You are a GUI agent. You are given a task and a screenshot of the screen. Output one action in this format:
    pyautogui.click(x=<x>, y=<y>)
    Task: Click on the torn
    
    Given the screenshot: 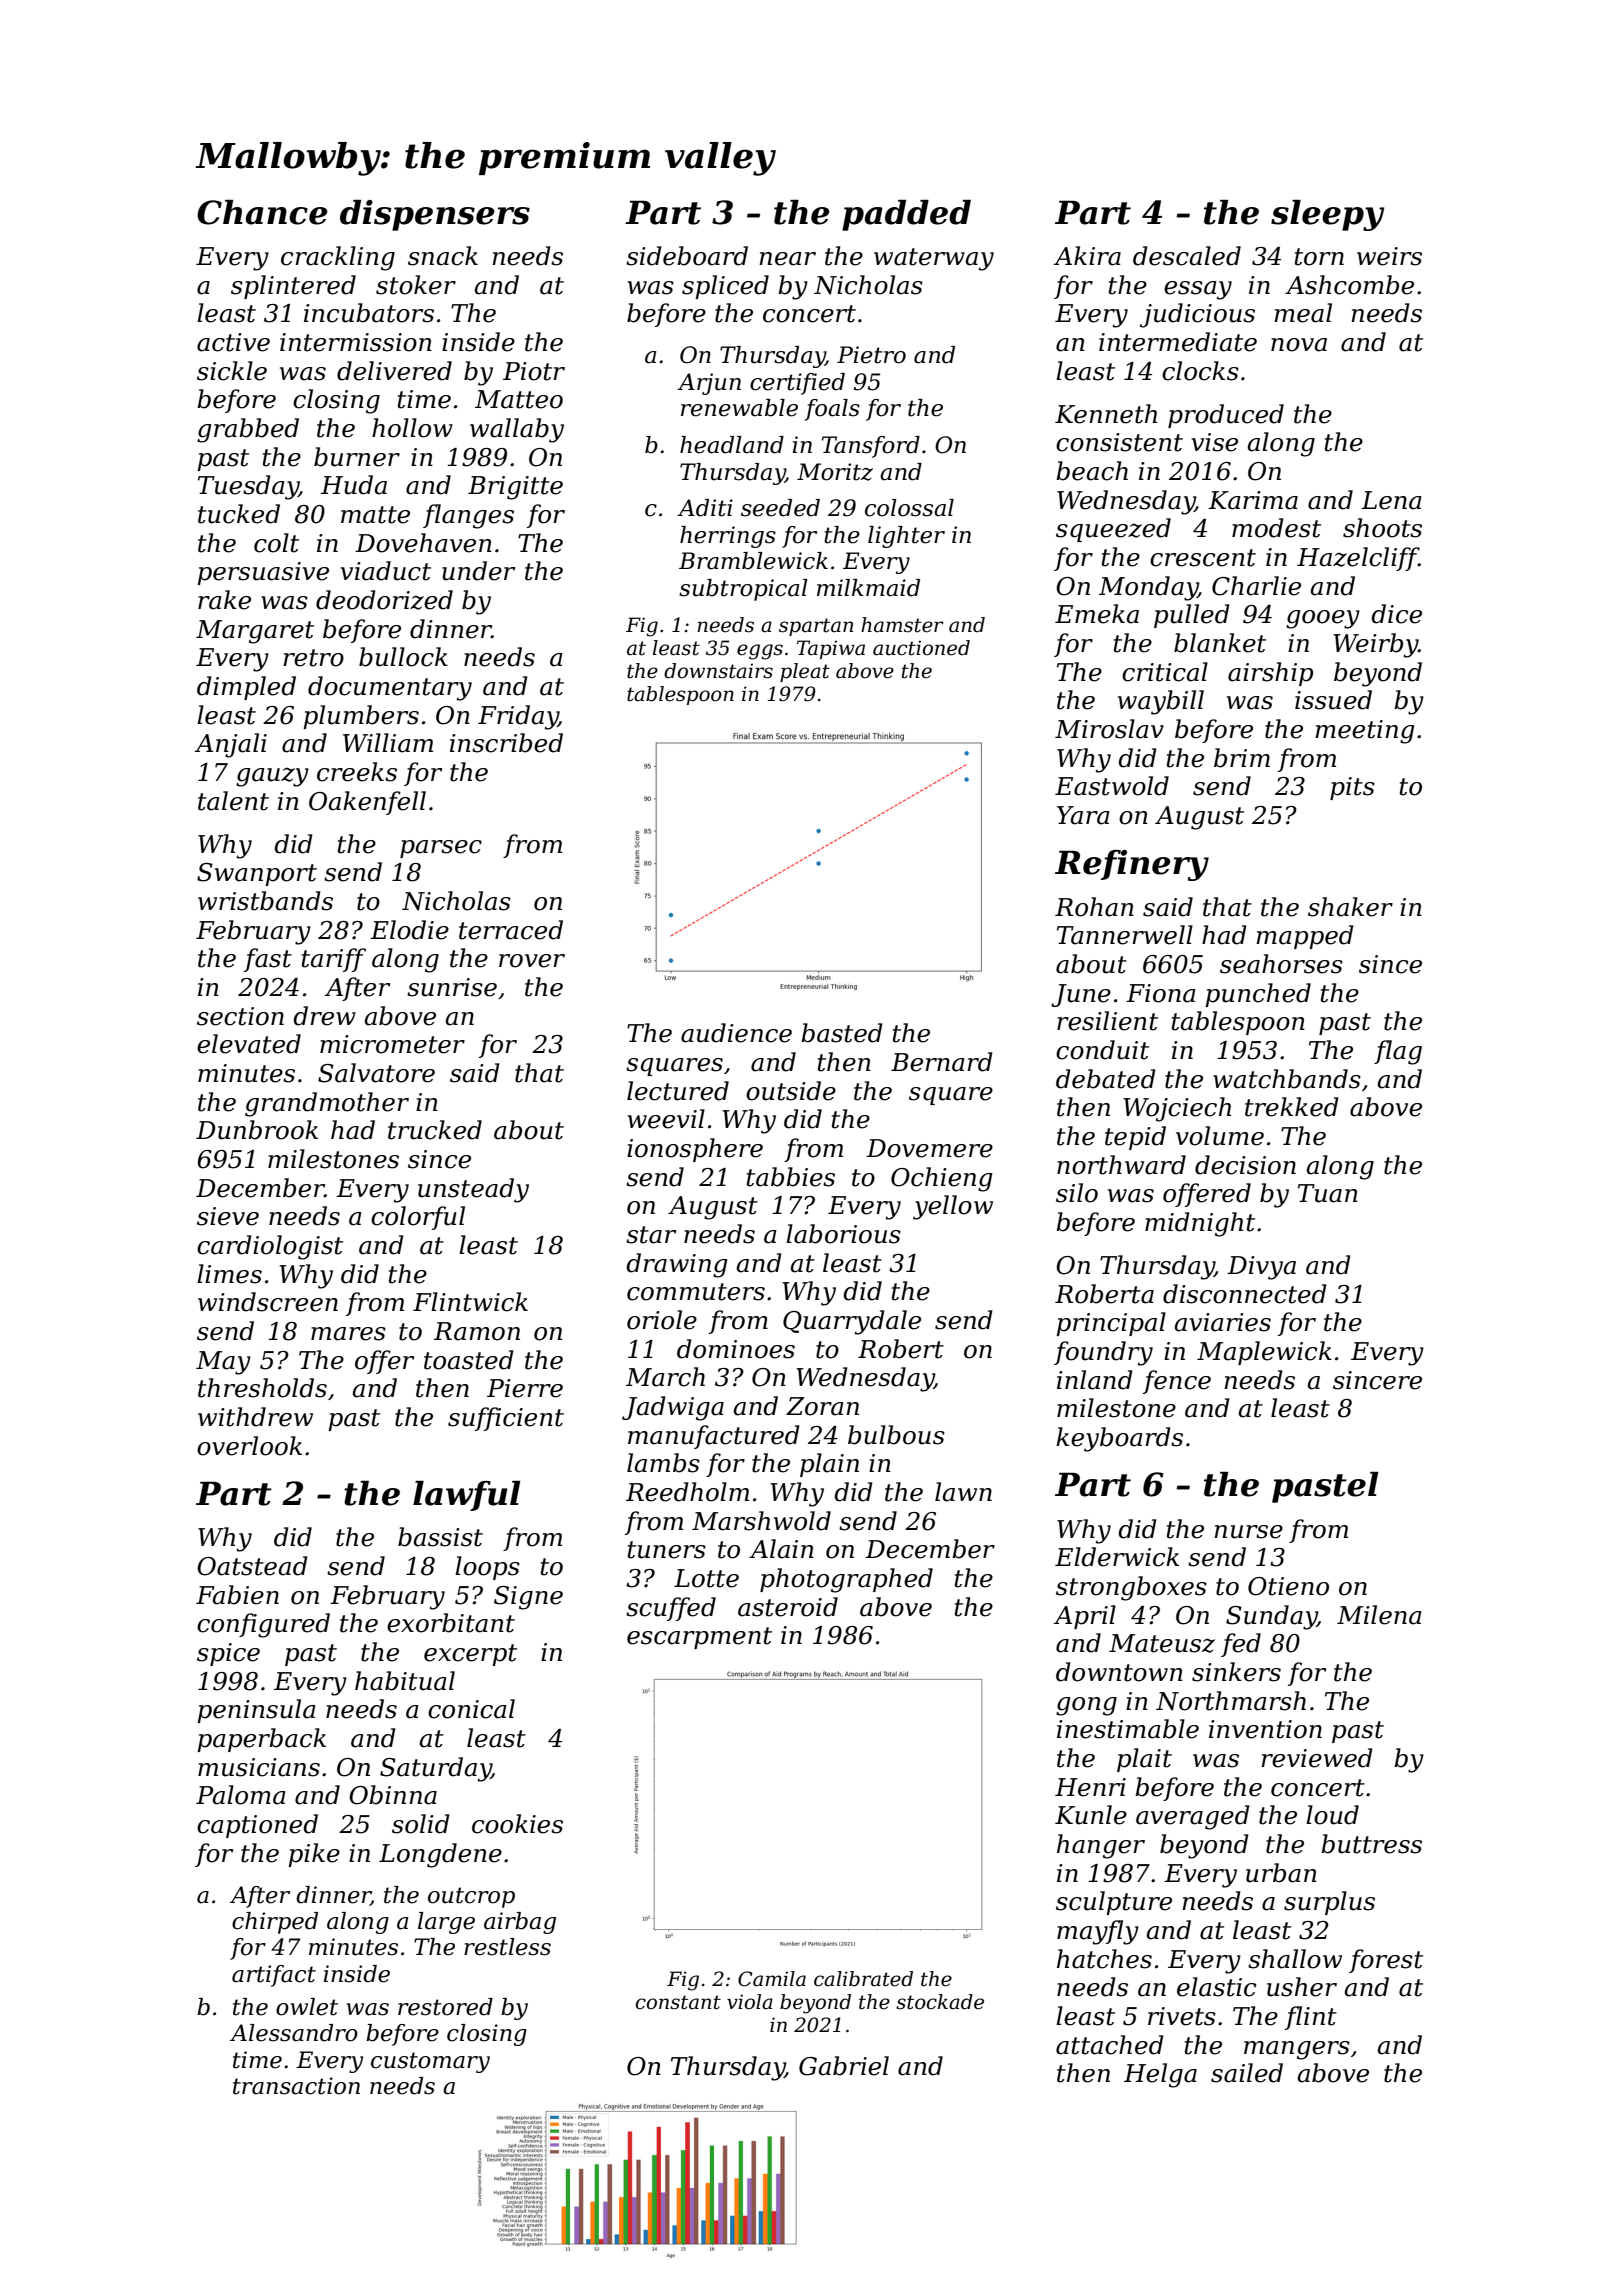 What is the action you would take?
    pyautogui.click(x=1319, y=257)
